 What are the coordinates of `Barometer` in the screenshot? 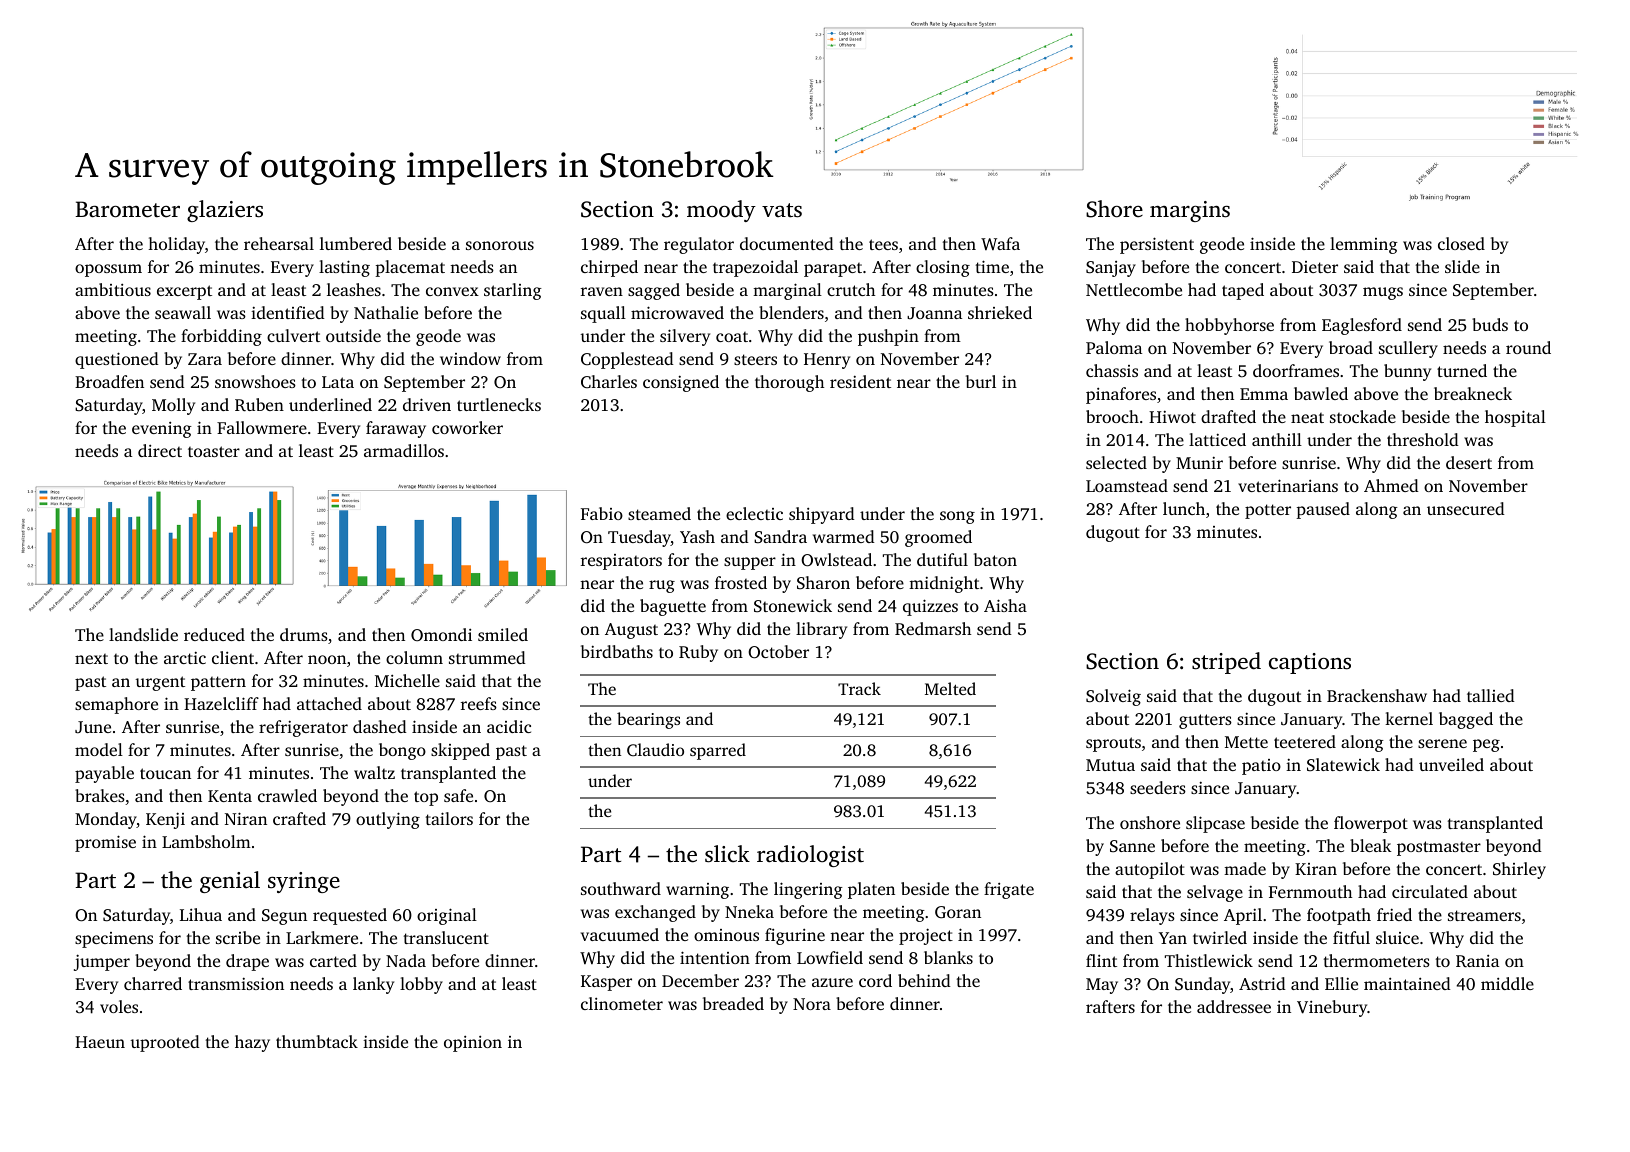 It's located at (127, 209).
